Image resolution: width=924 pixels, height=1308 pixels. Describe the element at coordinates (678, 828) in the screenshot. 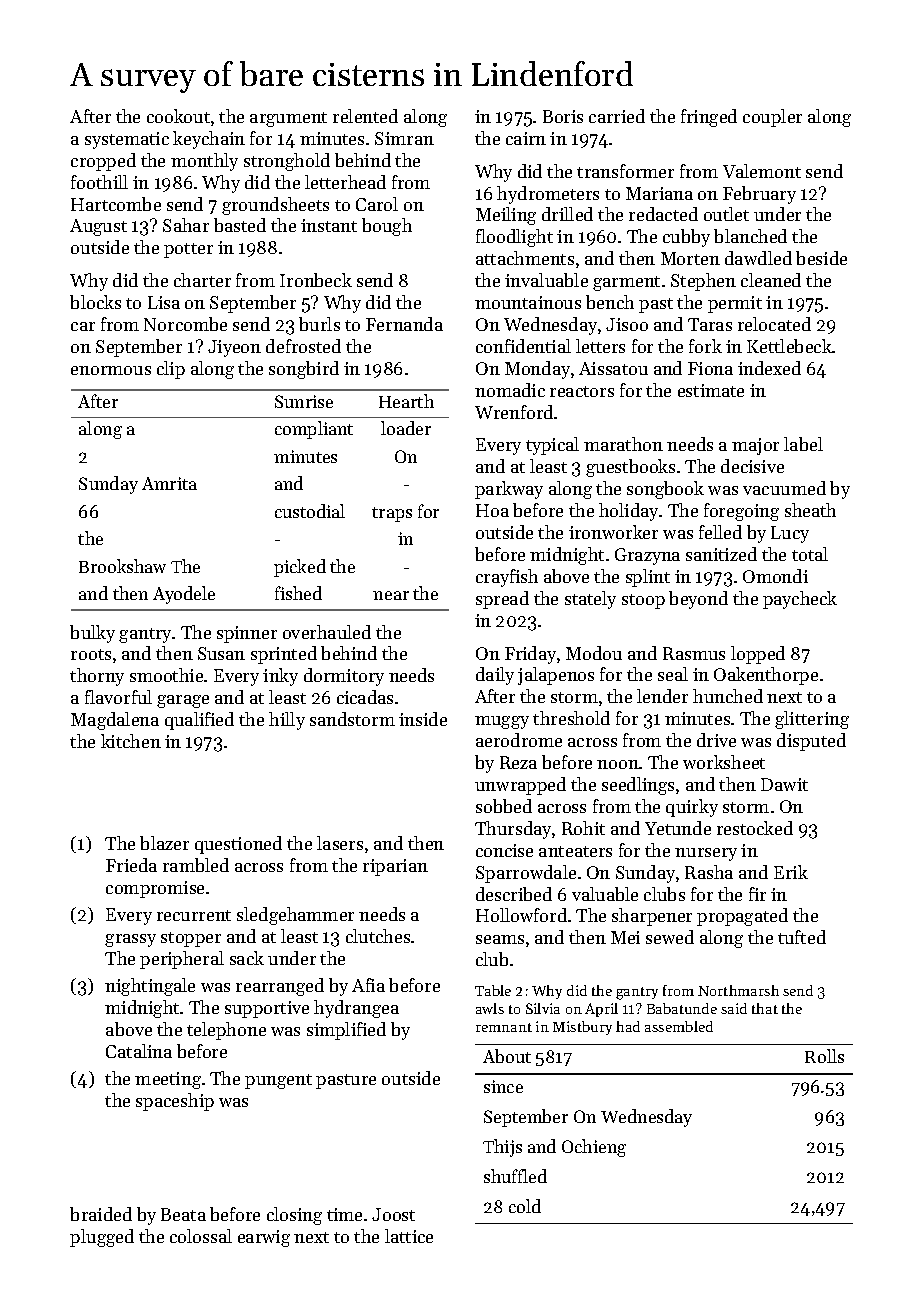

I see `Yetunde` at that location.
